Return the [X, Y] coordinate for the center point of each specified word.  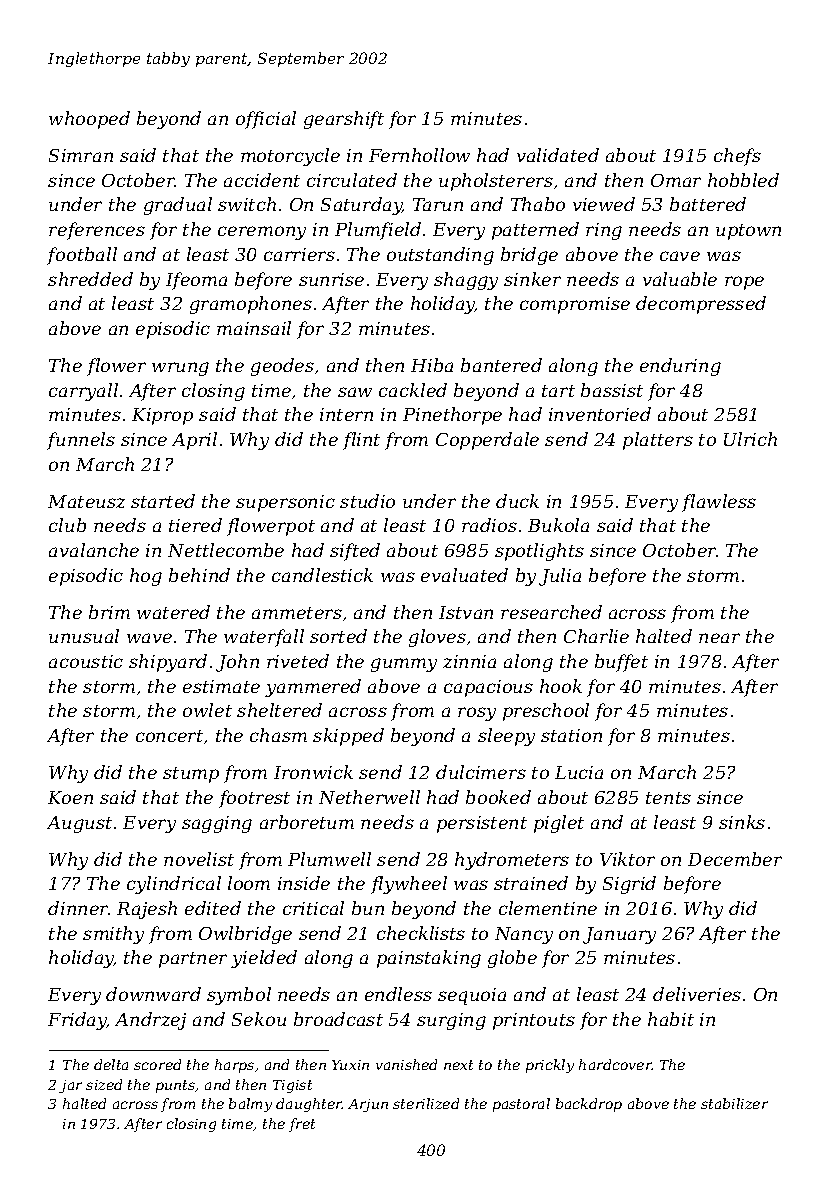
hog [146, 577]
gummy [404, 665]
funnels [81, 441]
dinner [78, 908]
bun [368, 908]
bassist [612, 390]
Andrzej [150, 1021]
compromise [575, 305]
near [719, 638]
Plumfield [378, 231]
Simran [81, 155]
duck [517, 501]
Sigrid [629, 885]
